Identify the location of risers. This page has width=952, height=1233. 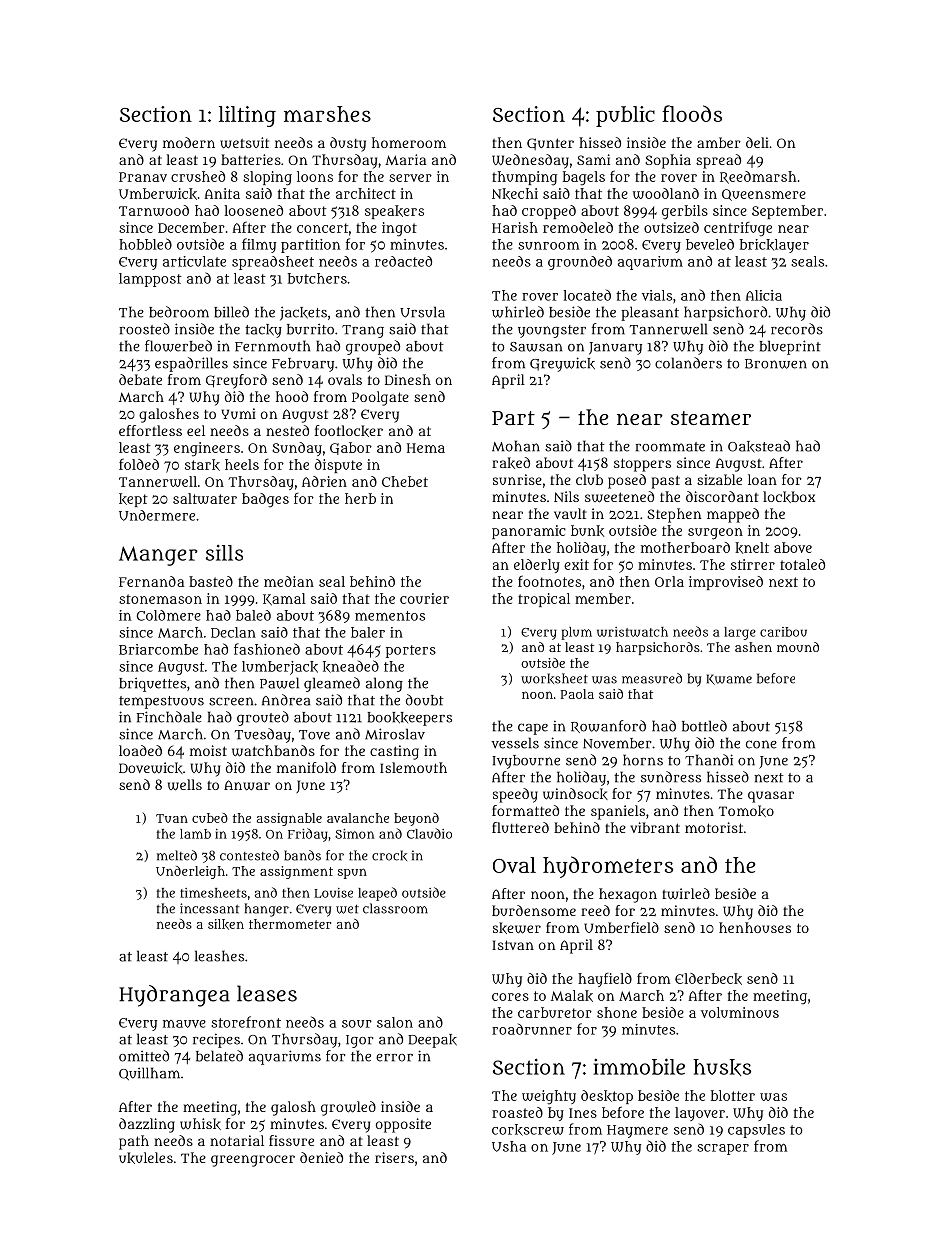
(394, 1157).
